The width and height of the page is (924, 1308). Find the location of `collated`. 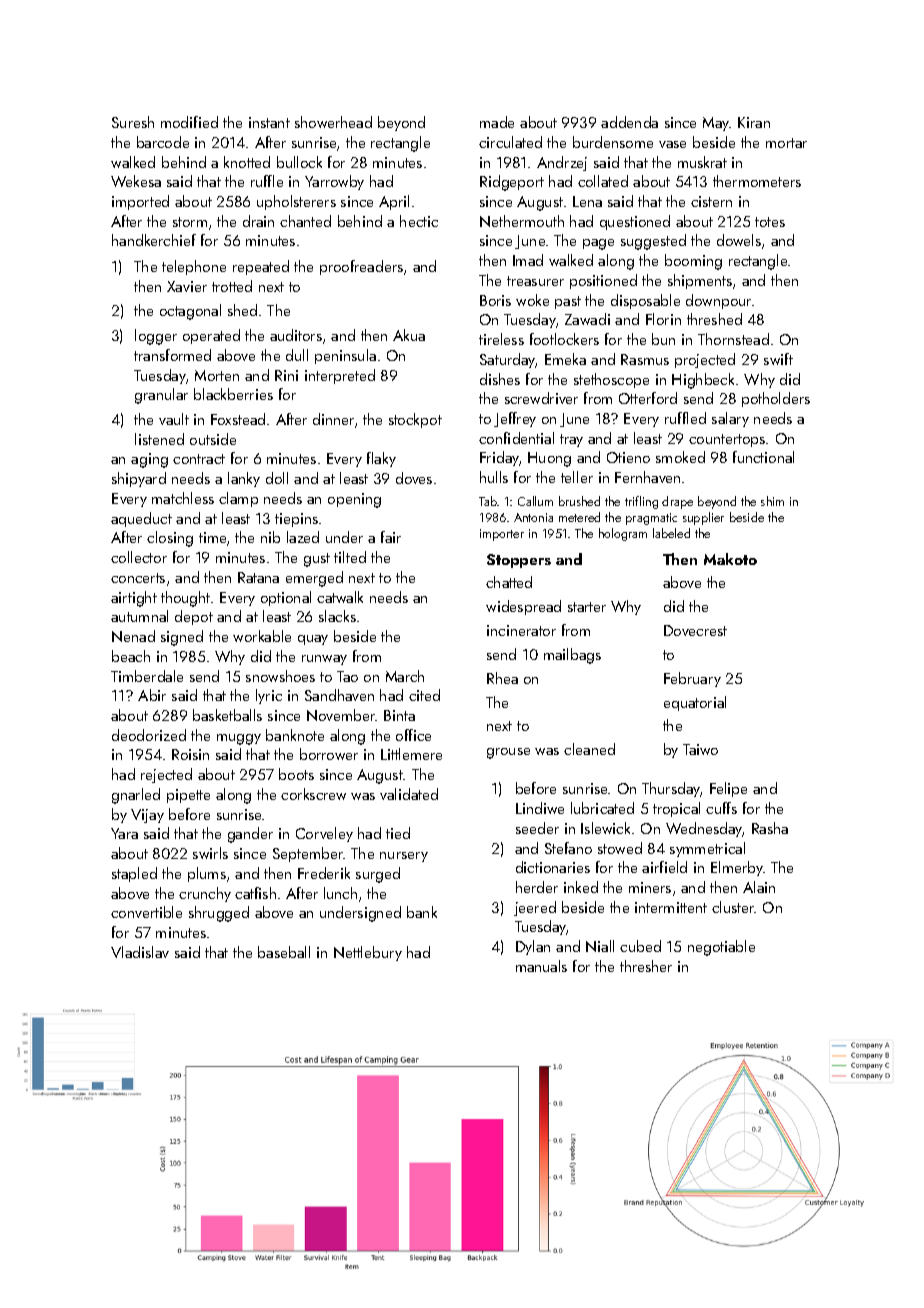

collated is located at coordinates (603, 181).
